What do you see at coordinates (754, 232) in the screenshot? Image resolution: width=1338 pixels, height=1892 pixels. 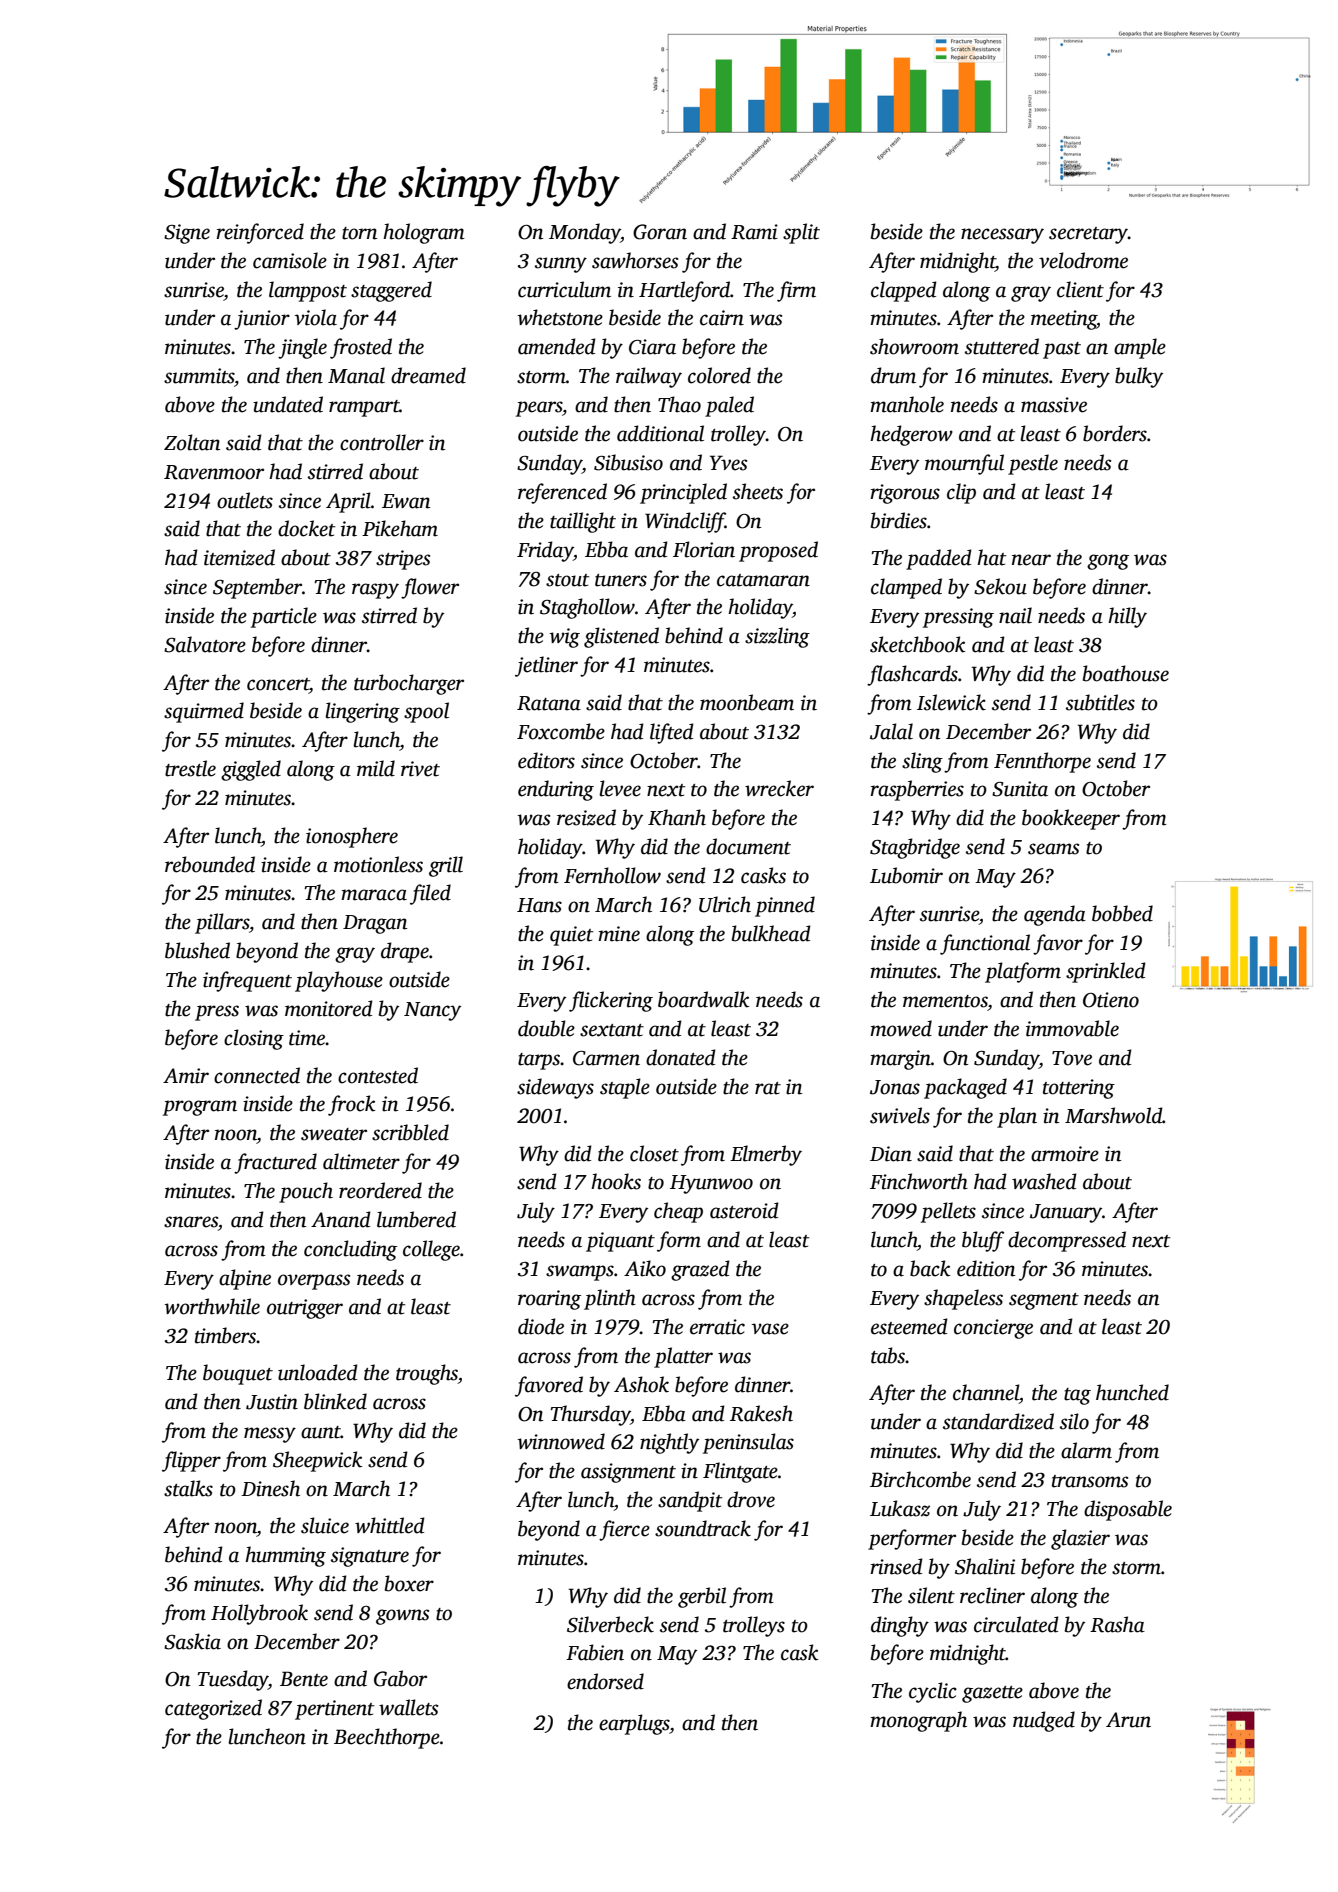 I see `Rami` at bounding box center [754, 232].
